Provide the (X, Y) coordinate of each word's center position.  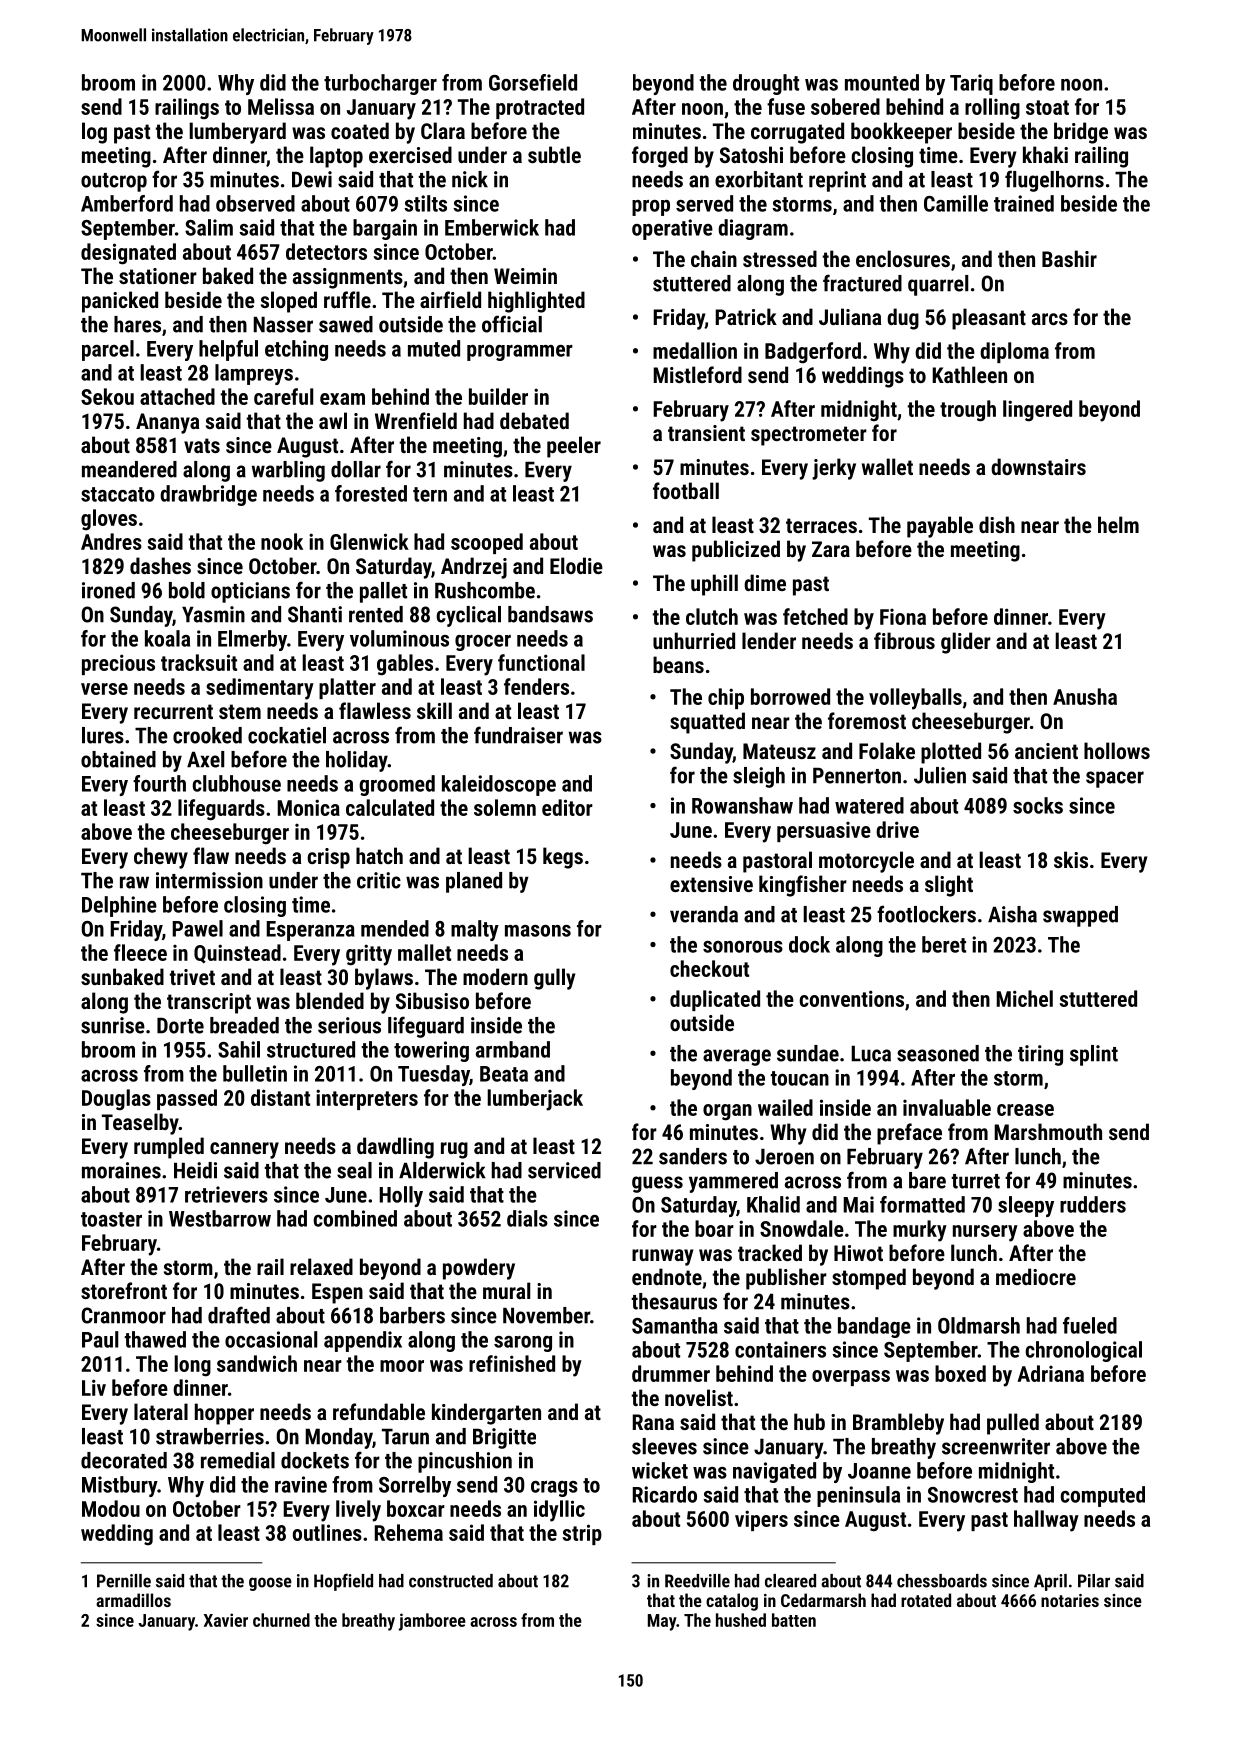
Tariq (971, 84)
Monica (308, 807)
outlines (327, 1532)
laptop (336, 157)
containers (780, 1349)
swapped (1080, 916)
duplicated (715, 1000)
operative (672, 229)
